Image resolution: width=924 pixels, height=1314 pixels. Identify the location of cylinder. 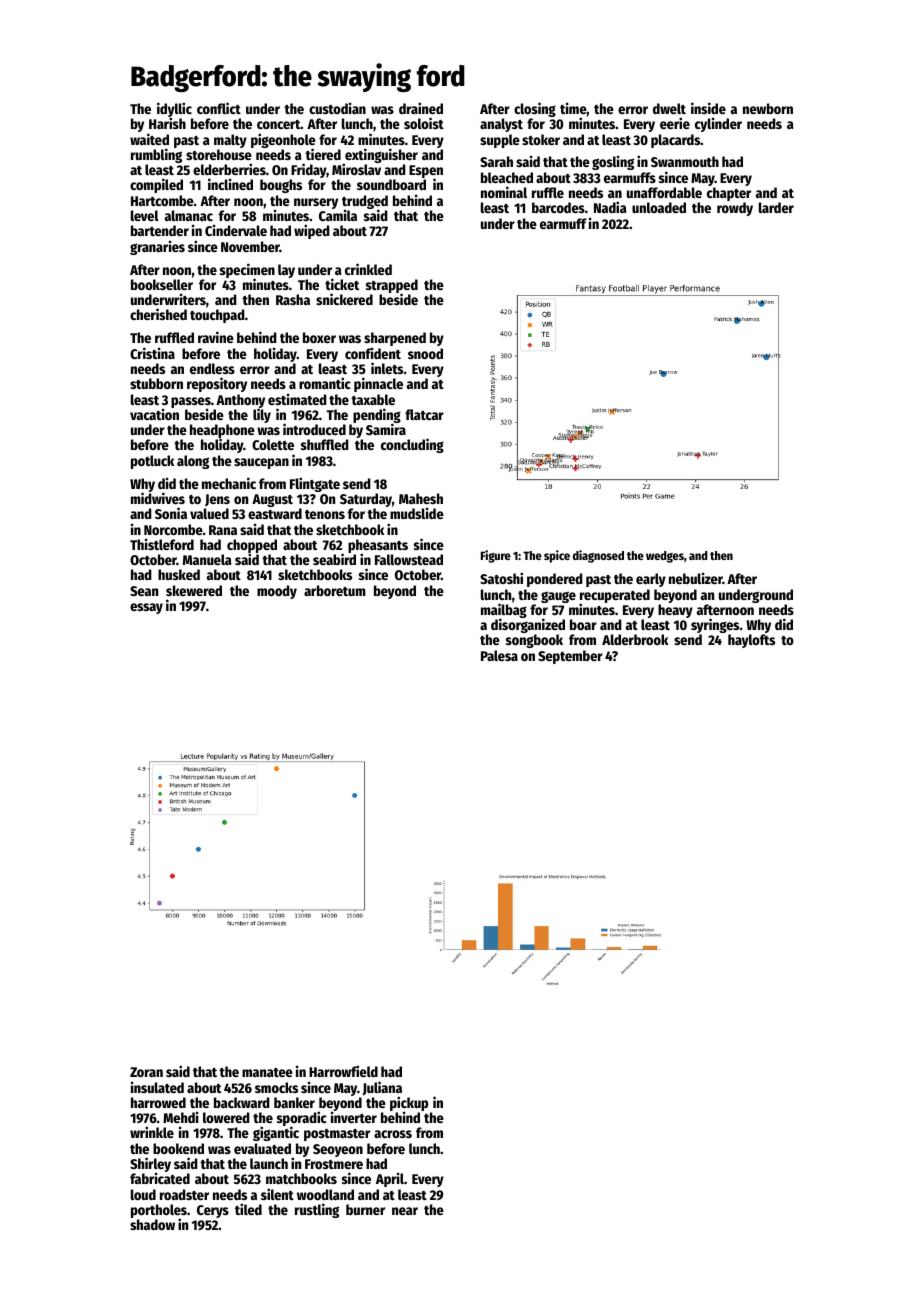
(718, 124).
